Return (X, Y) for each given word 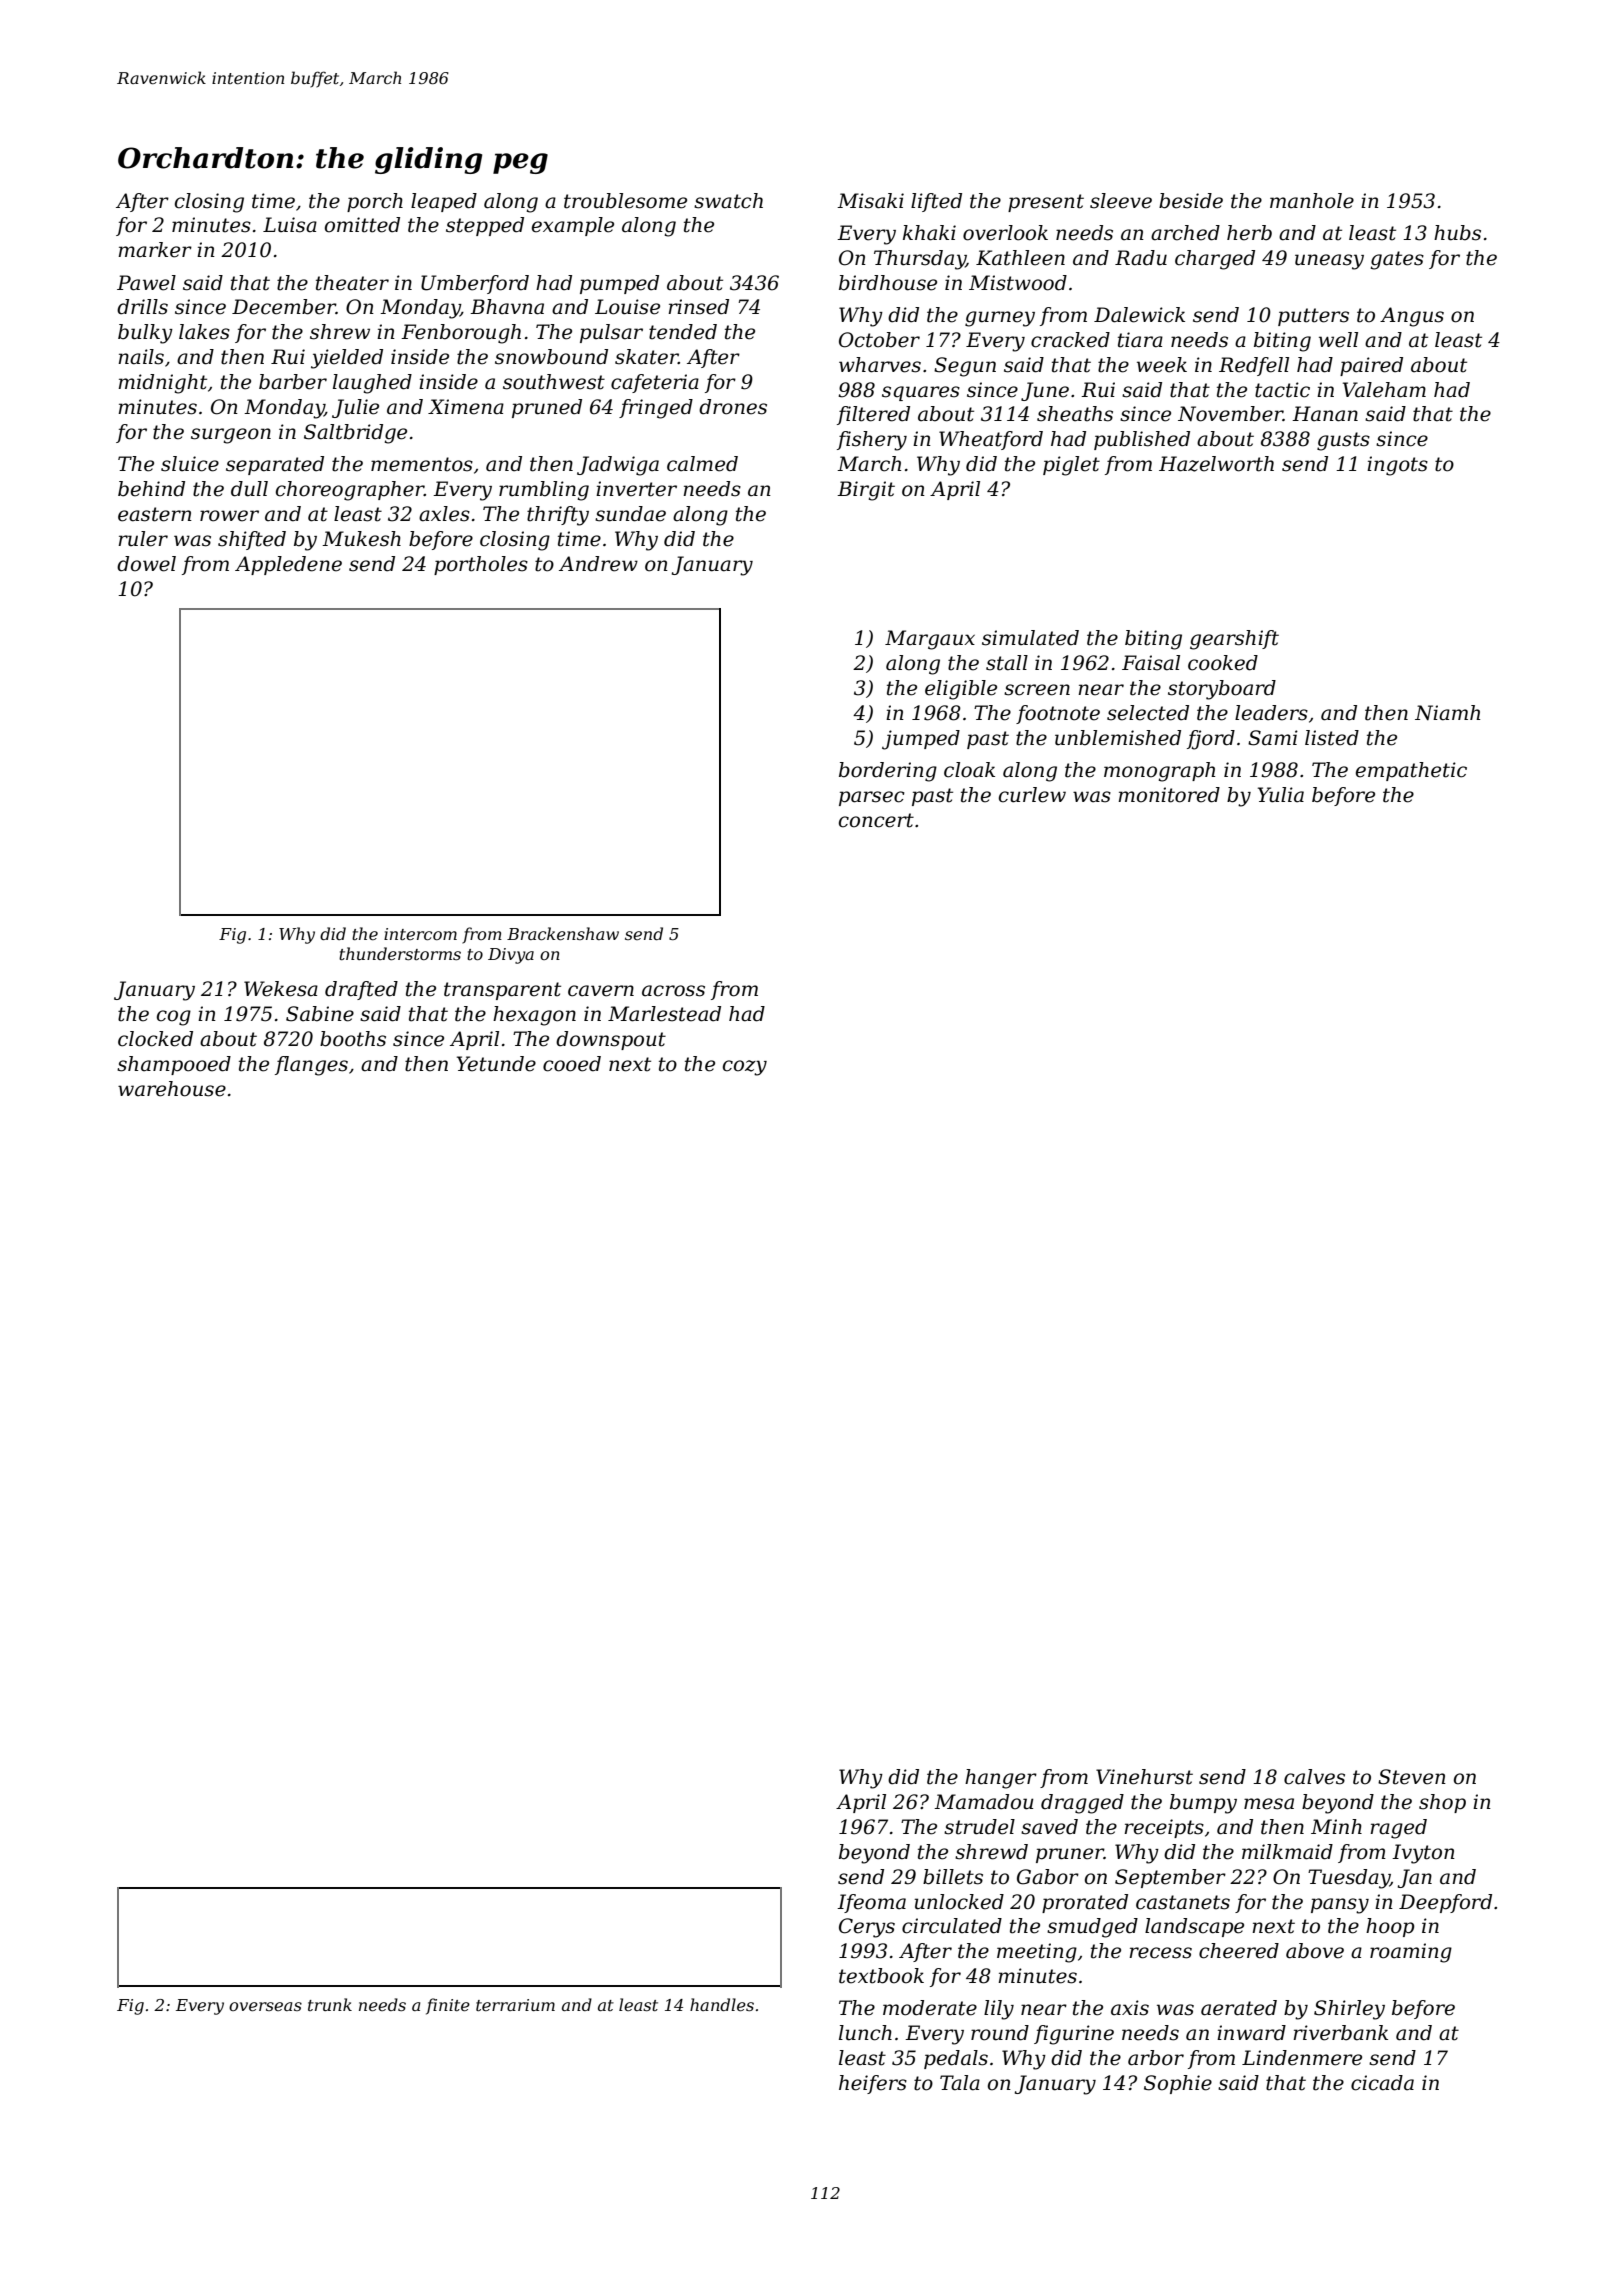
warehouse (172, 1089)
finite (448, 2006)
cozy (745, 1068)
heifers (873, 2084)
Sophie (1178, 2084)
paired (1371, 366)
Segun (965, 367)
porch (375, 202)
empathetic (1411, 771)
